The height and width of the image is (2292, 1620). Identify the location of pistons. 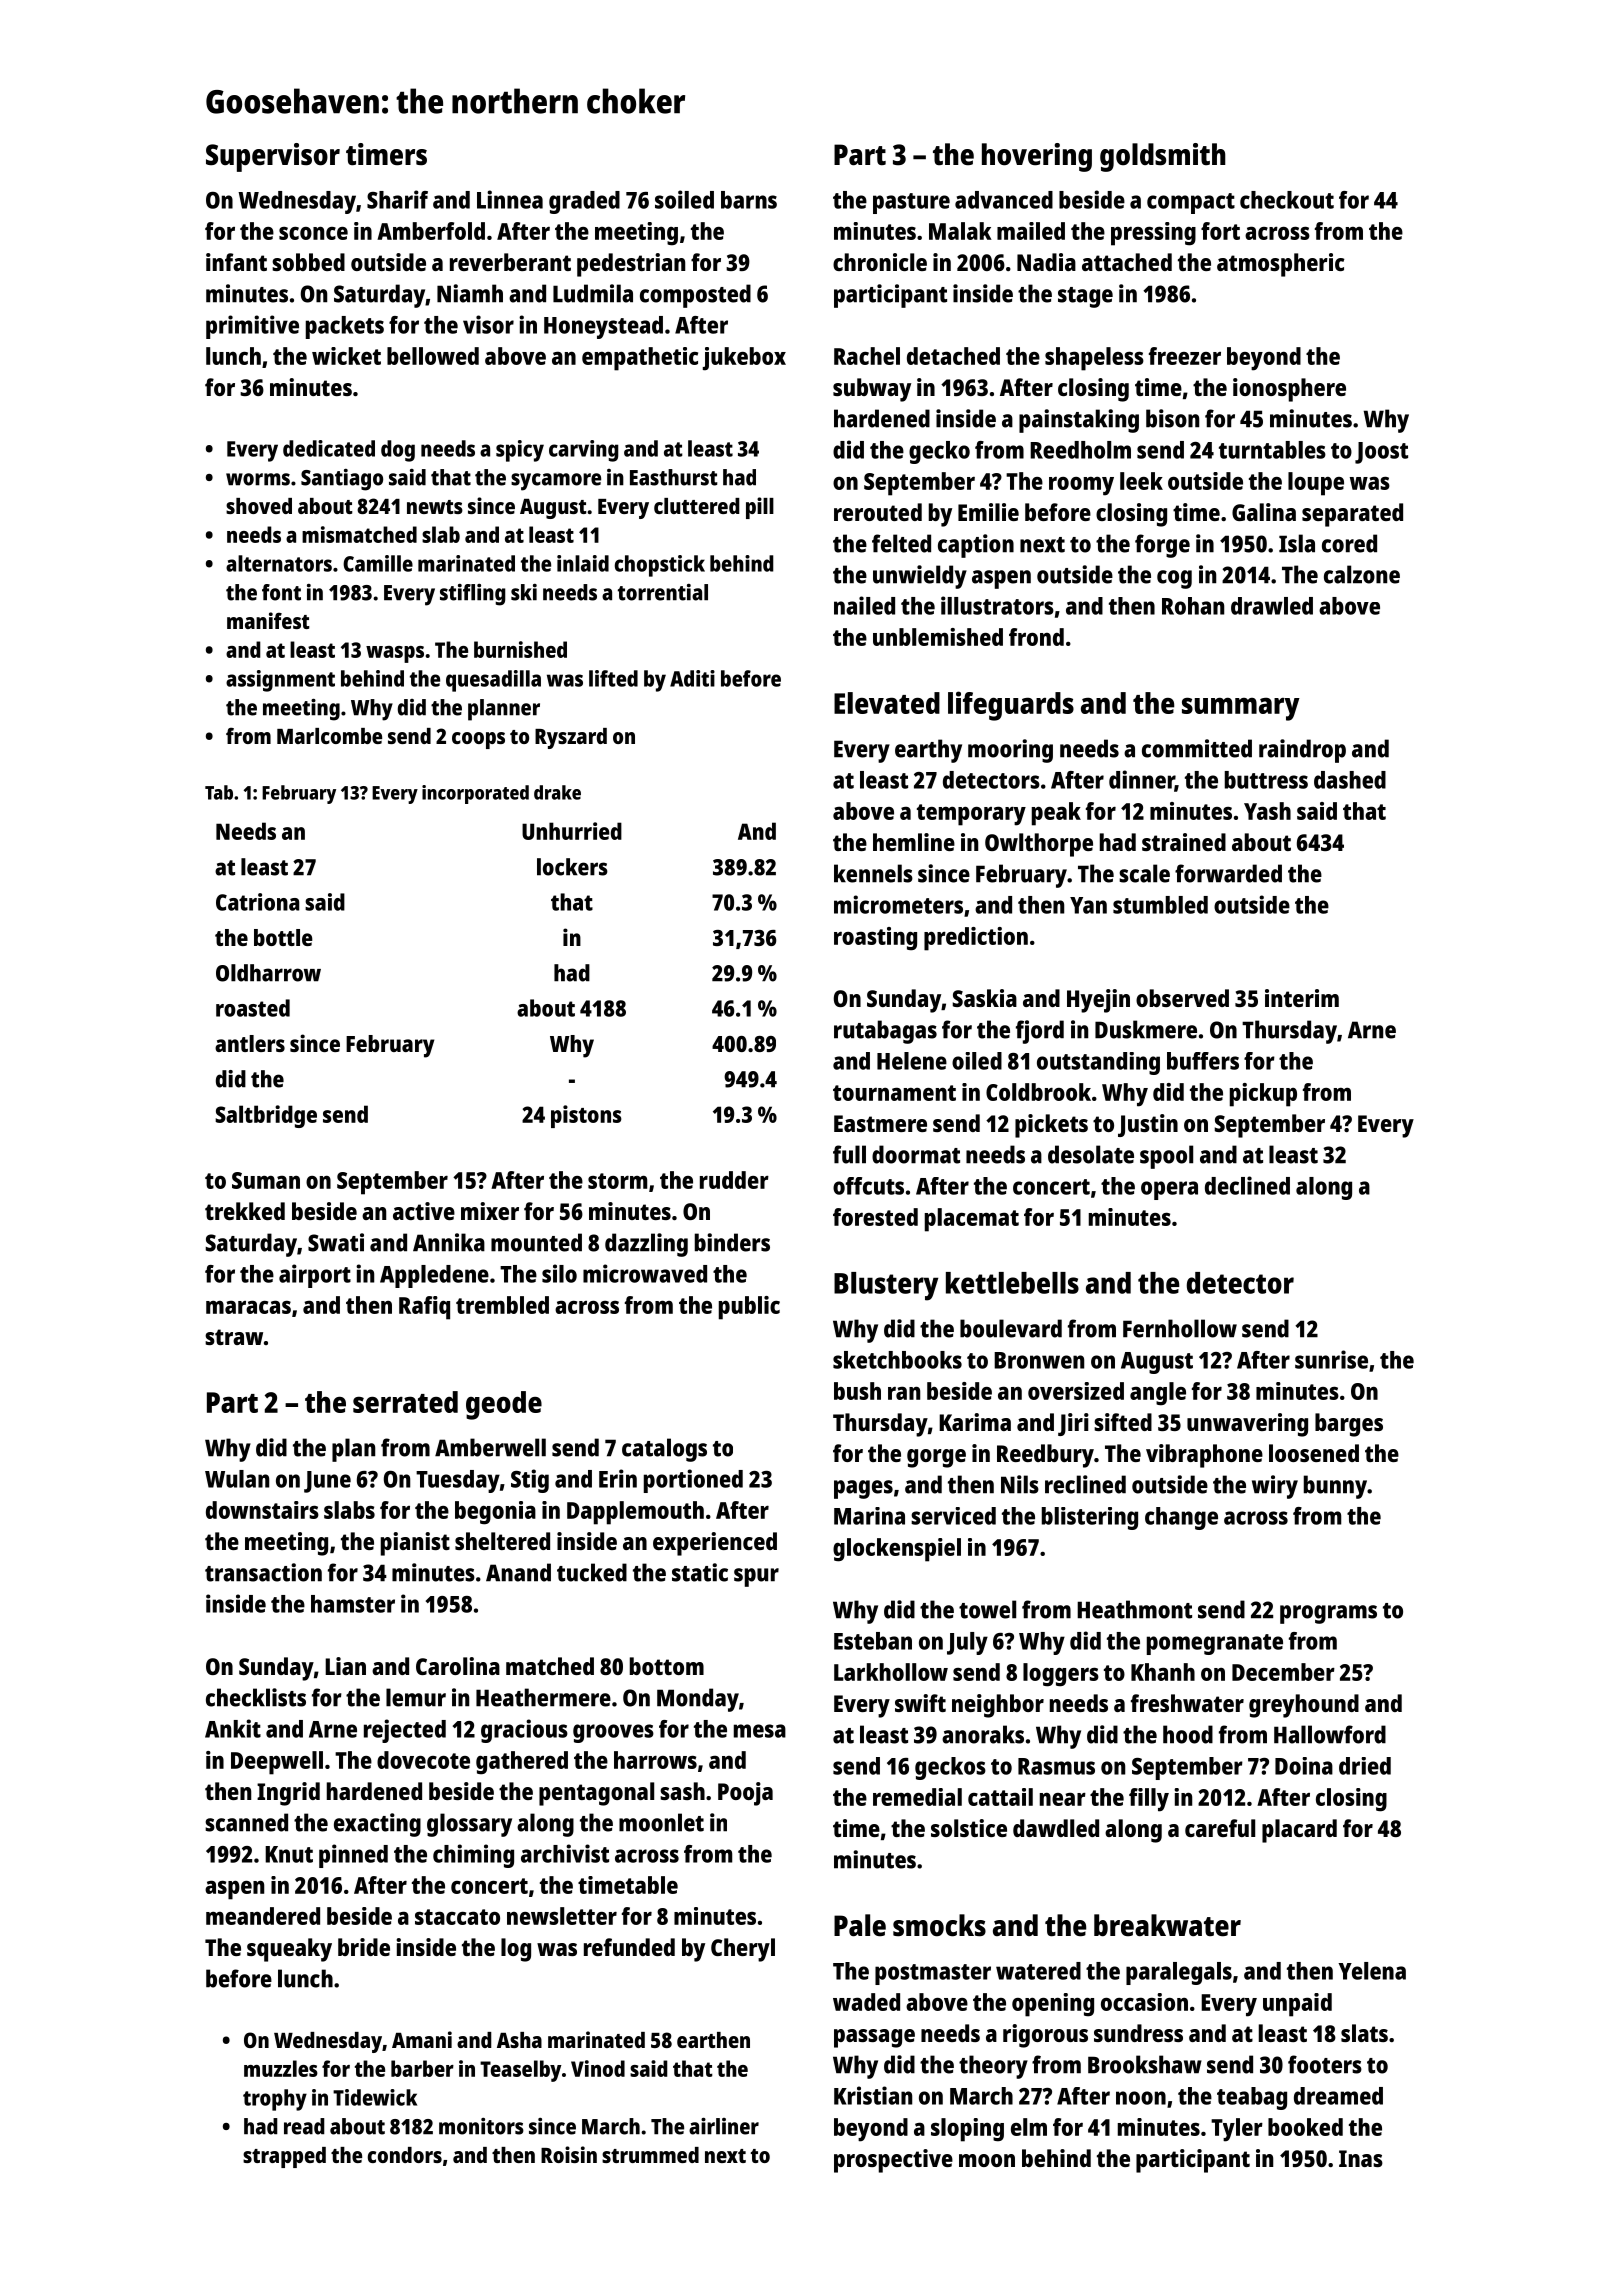
(586, 1116).
